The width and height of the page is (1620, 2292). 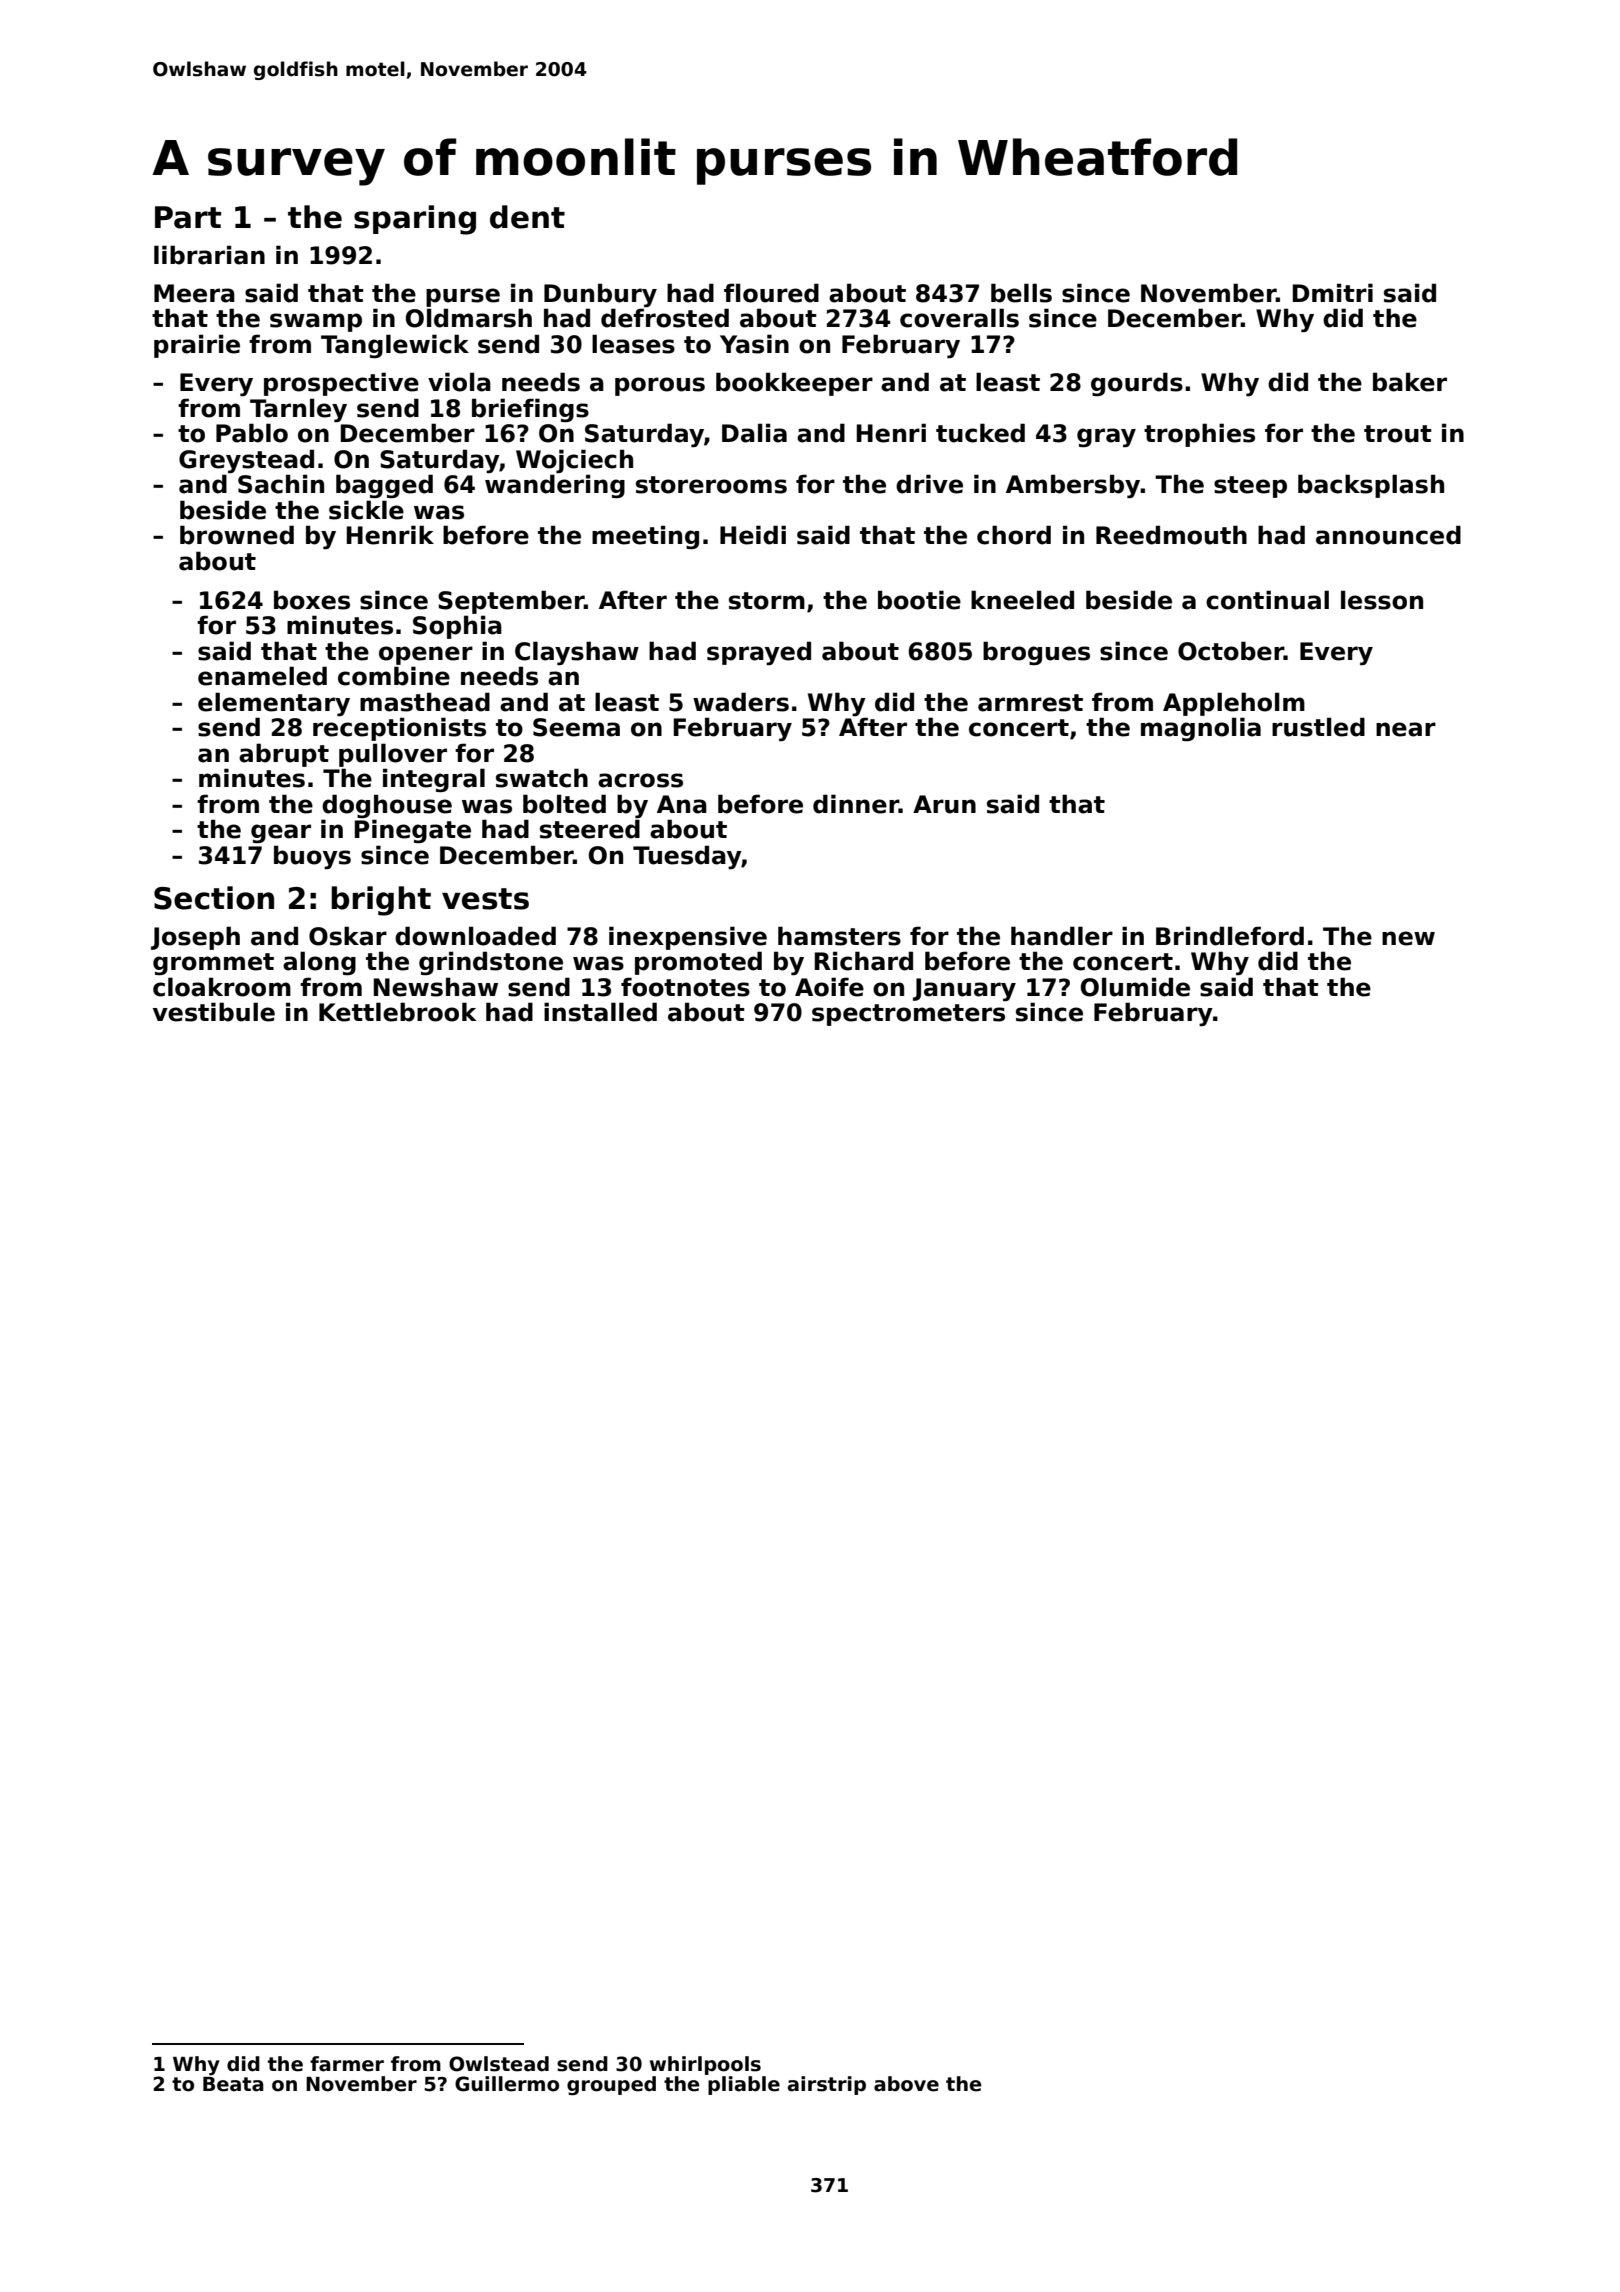 What do you see at coordinates (274, 704) in the page?
I see `elementary` at bounding box center [274, 704].
